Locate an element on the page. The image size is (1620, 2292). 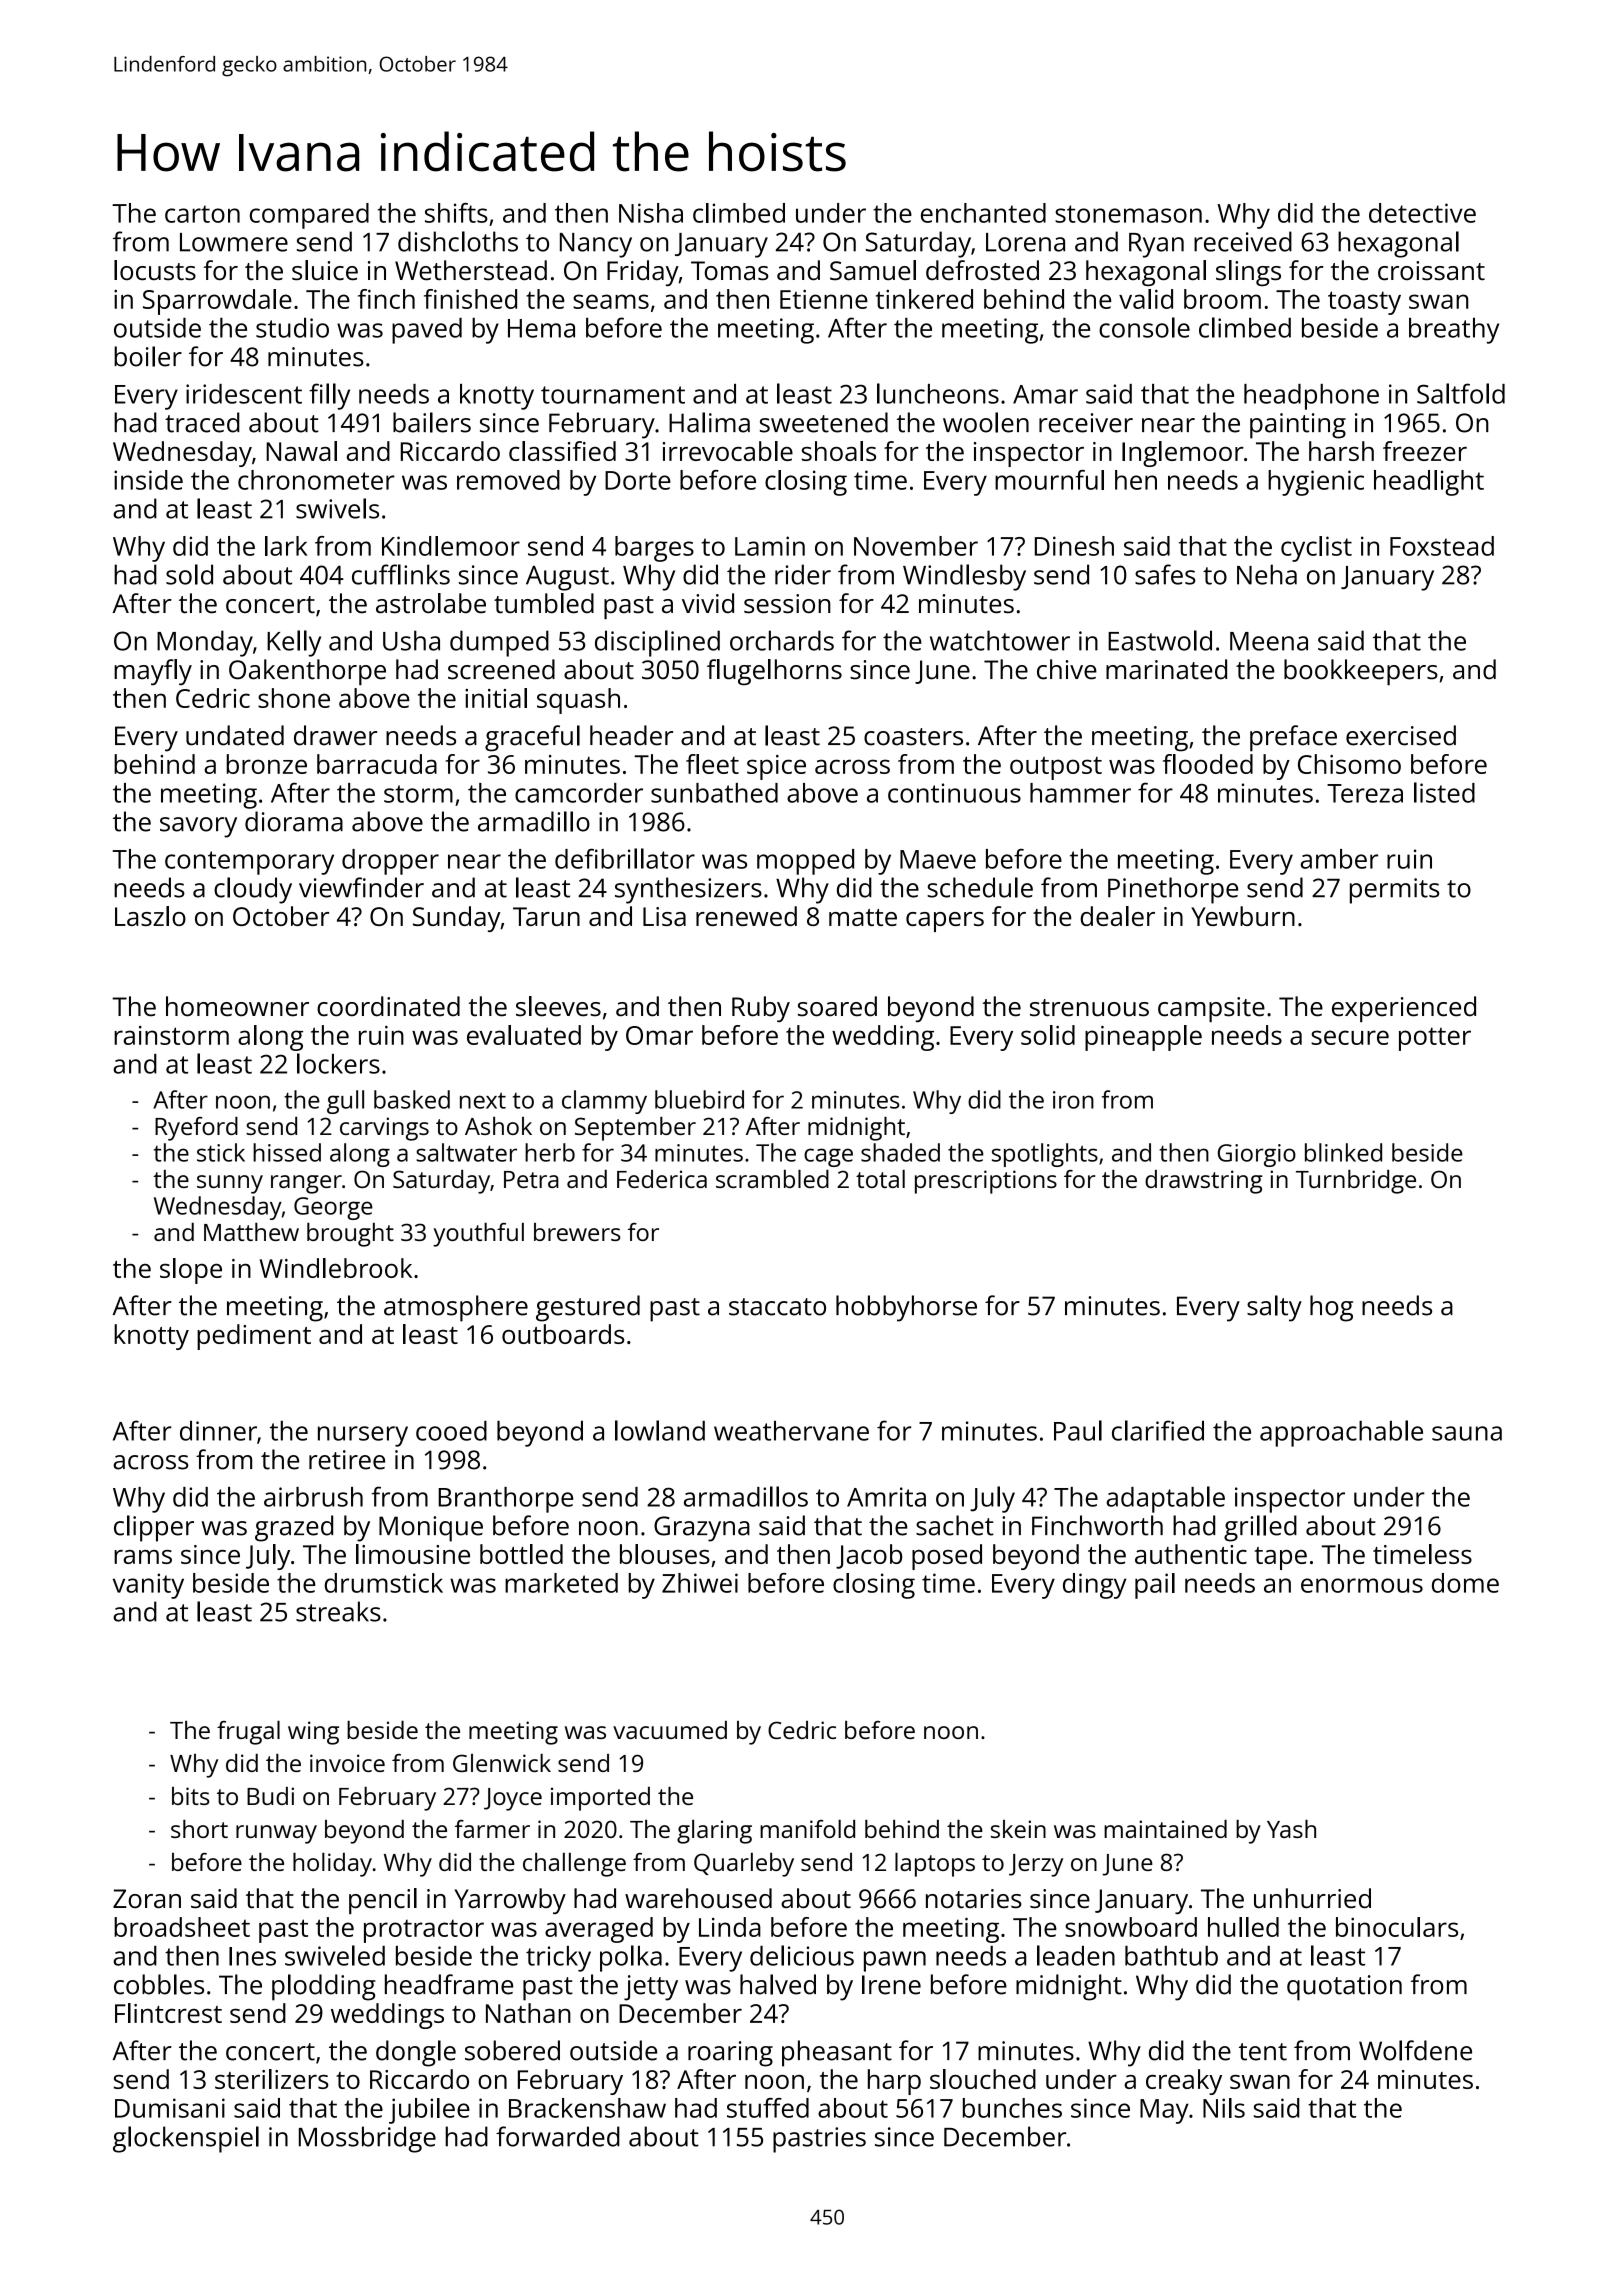
clipper is located at coordinates (154, 1528).
